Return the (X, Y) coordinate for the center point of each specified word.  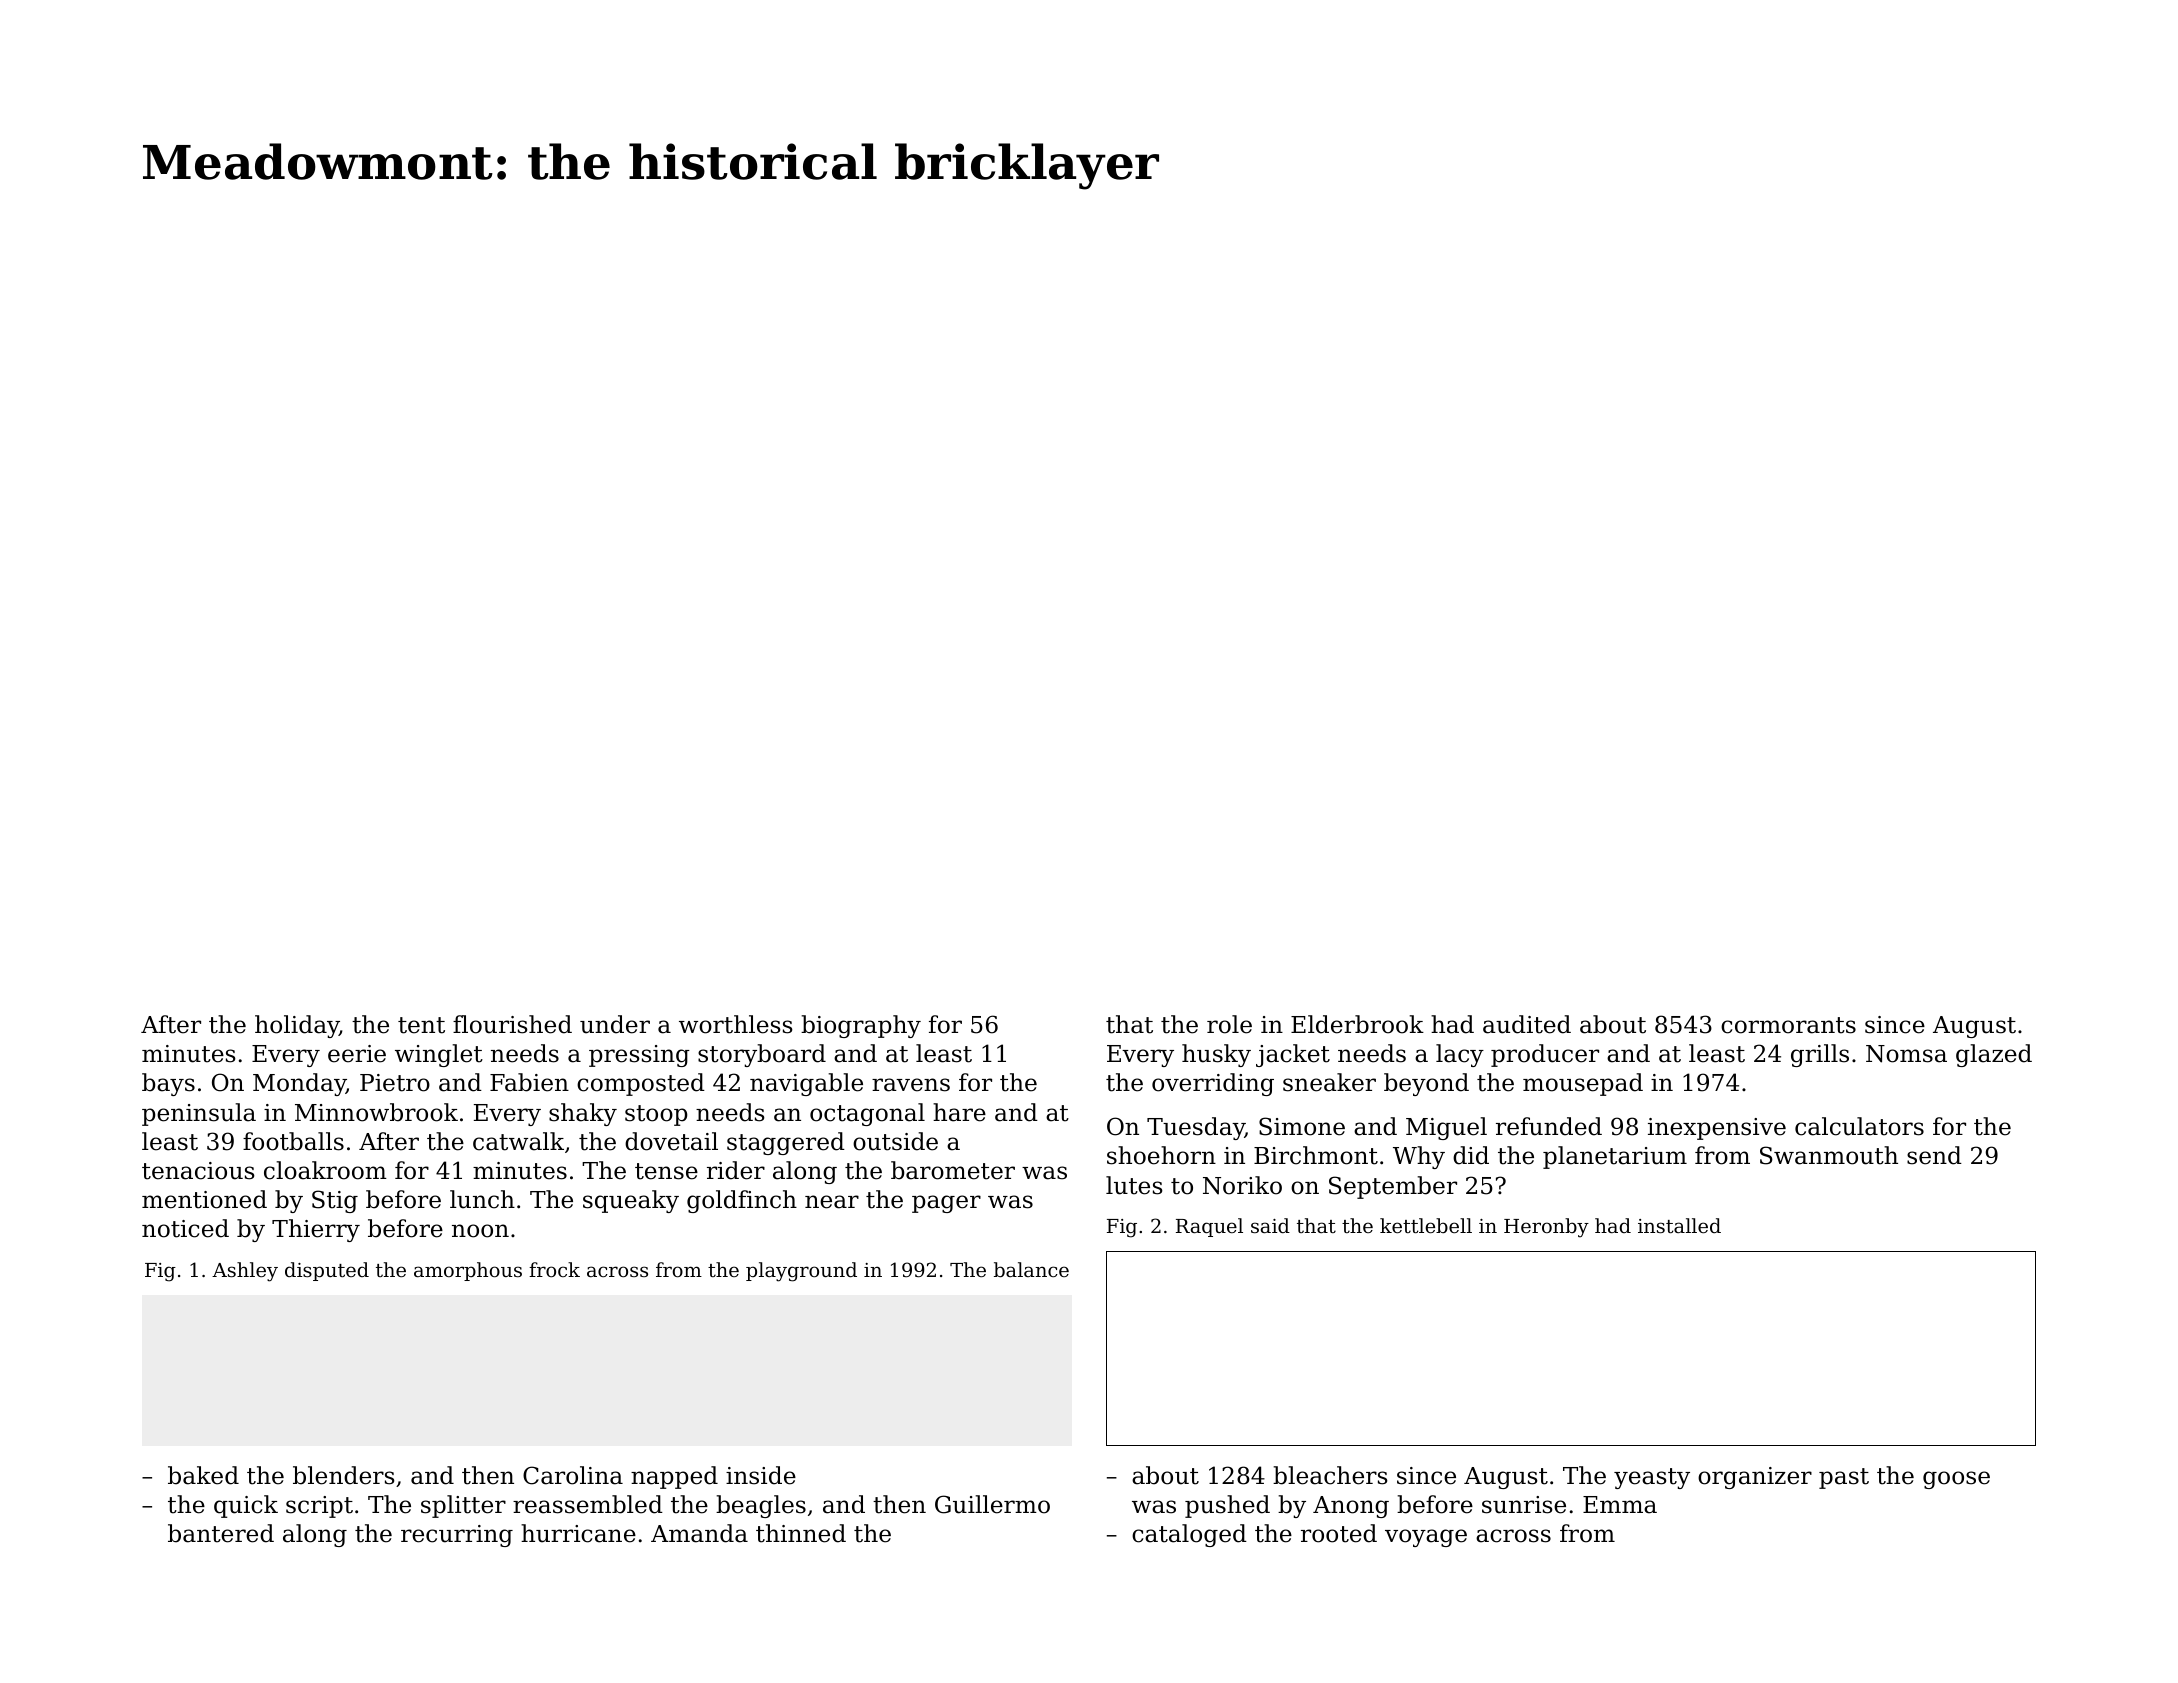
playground (801, 1272)
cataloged (1189, 1535)
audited (1527, 1024)
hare (959, 1112)
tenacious (198, 1171)
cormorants (1788, 1025)
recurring (457, 1536)
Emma (1620, 1505)
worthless (736, 1024)
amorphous (468, 1271)
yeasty (1652, 1478)
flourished (512, 1024)
